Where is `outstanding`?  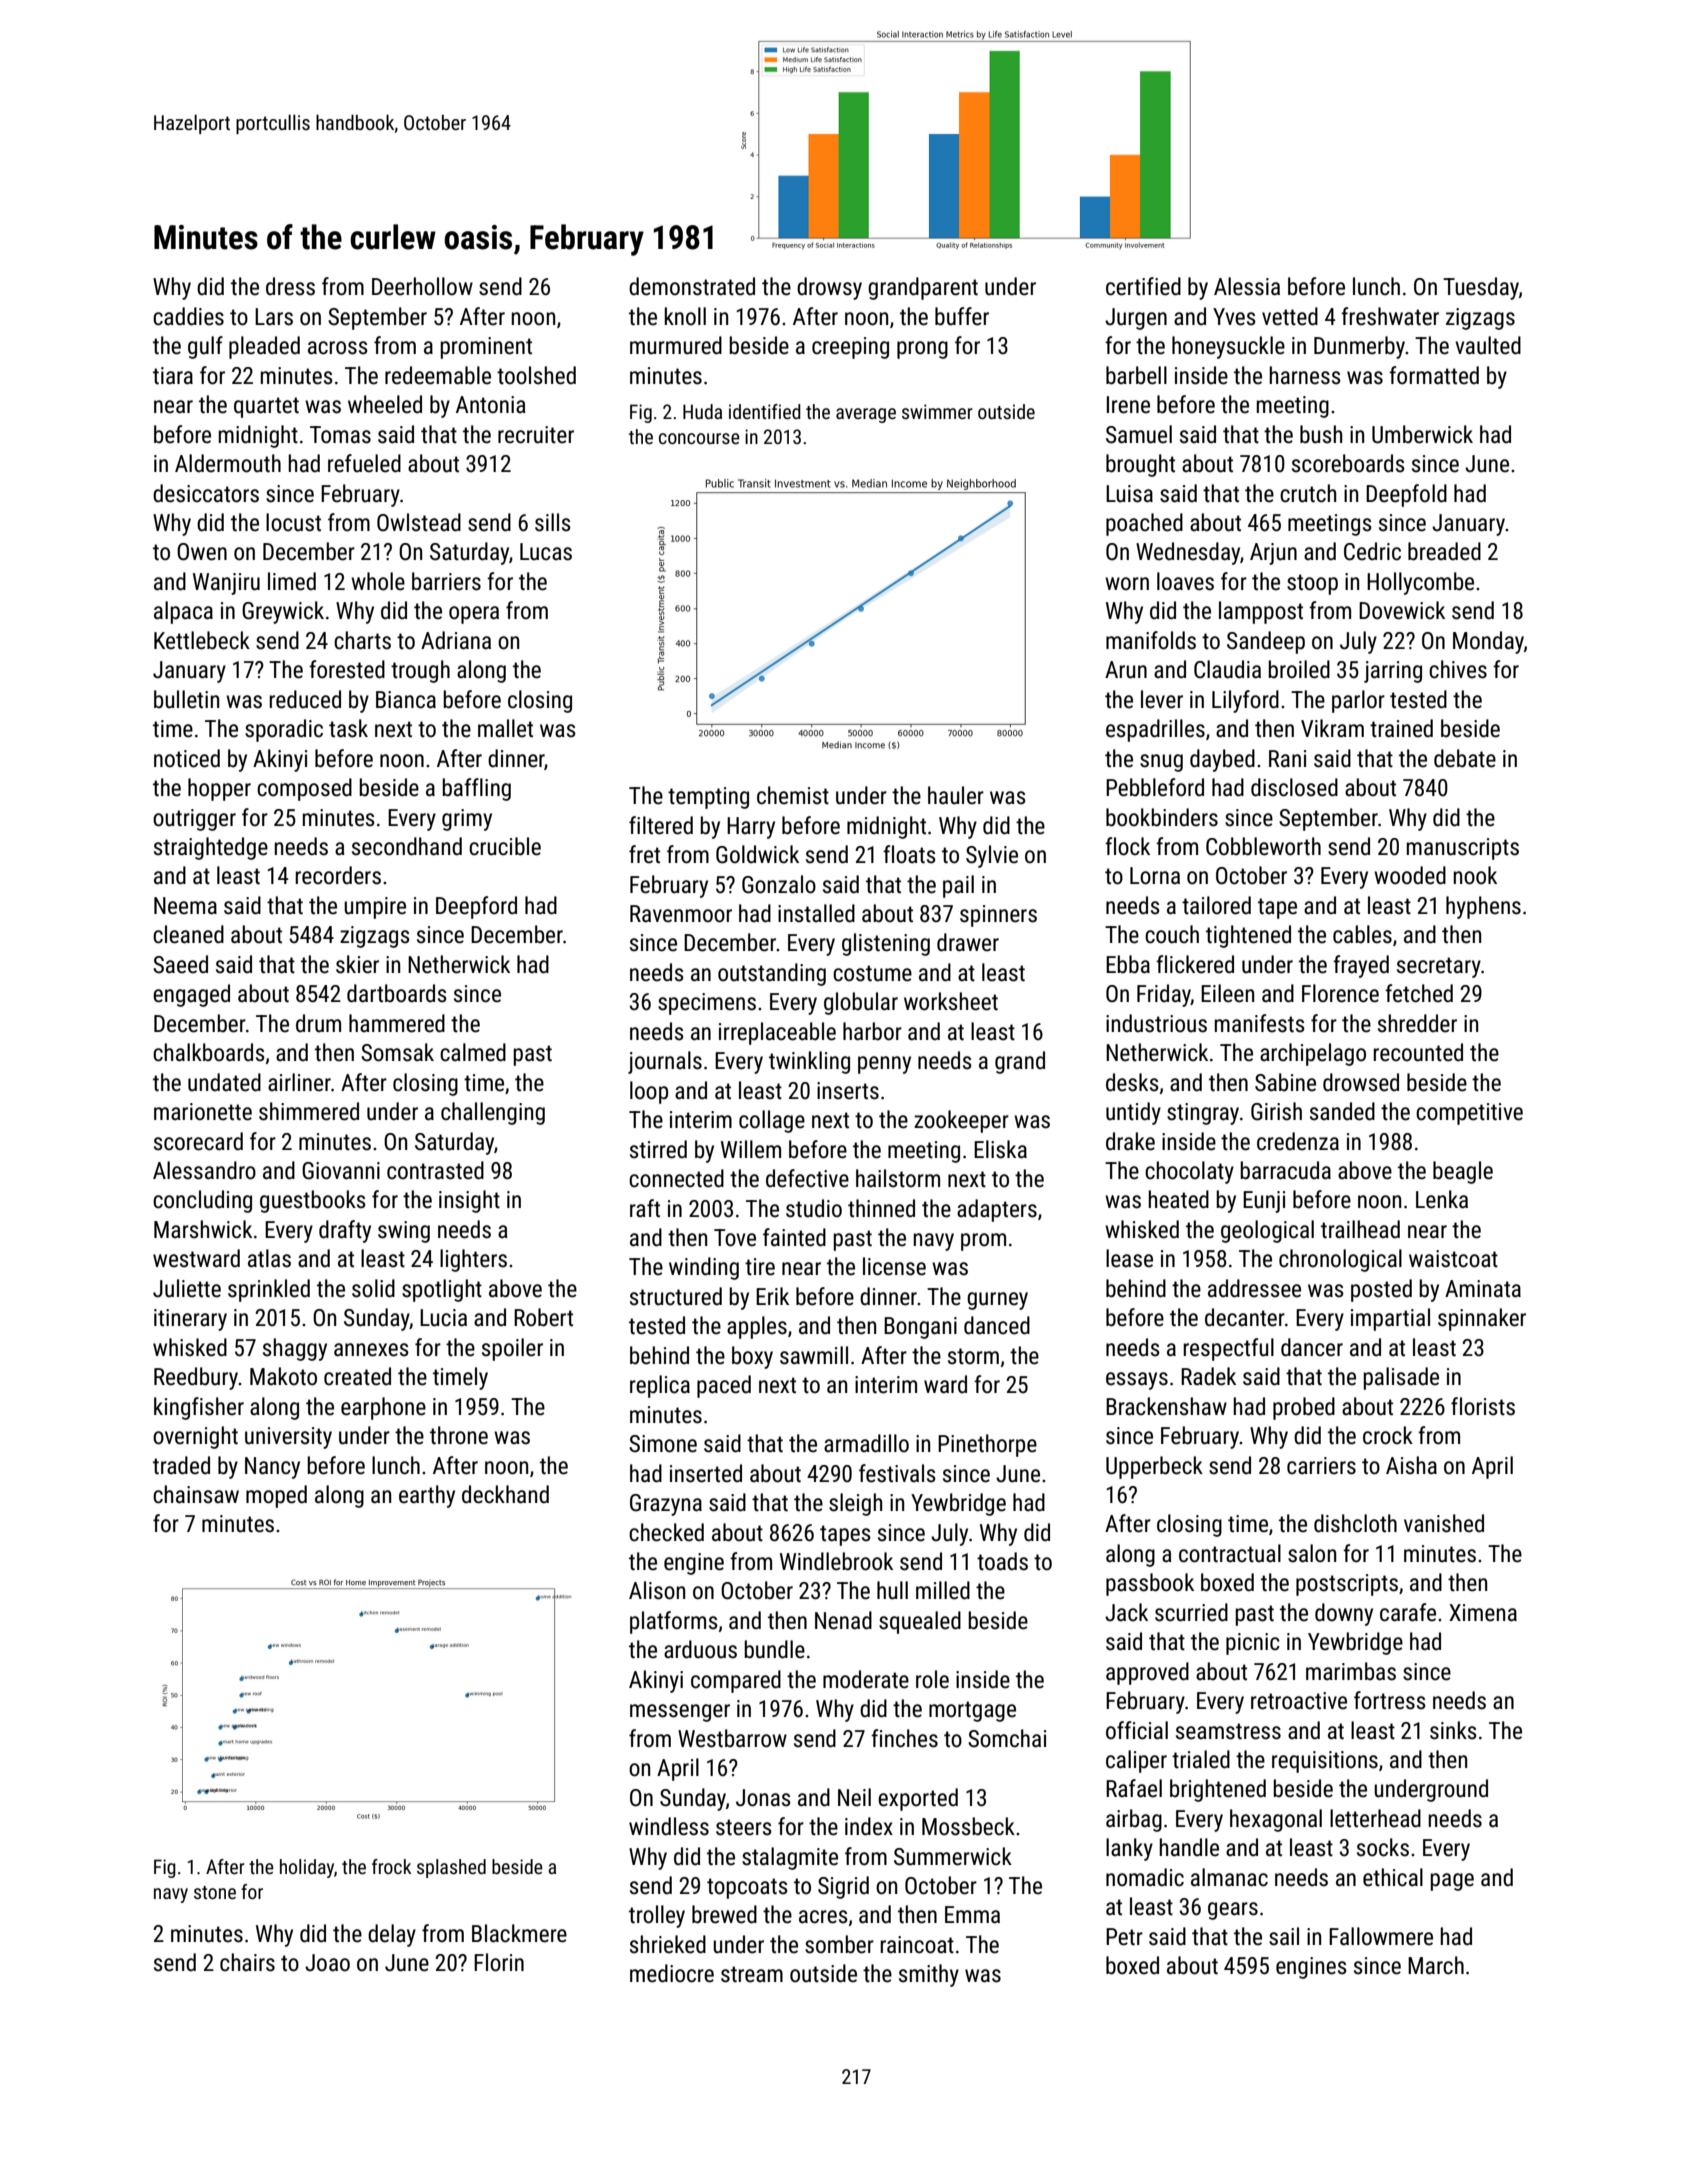
outstanding is located at coordinates (772, 974).
